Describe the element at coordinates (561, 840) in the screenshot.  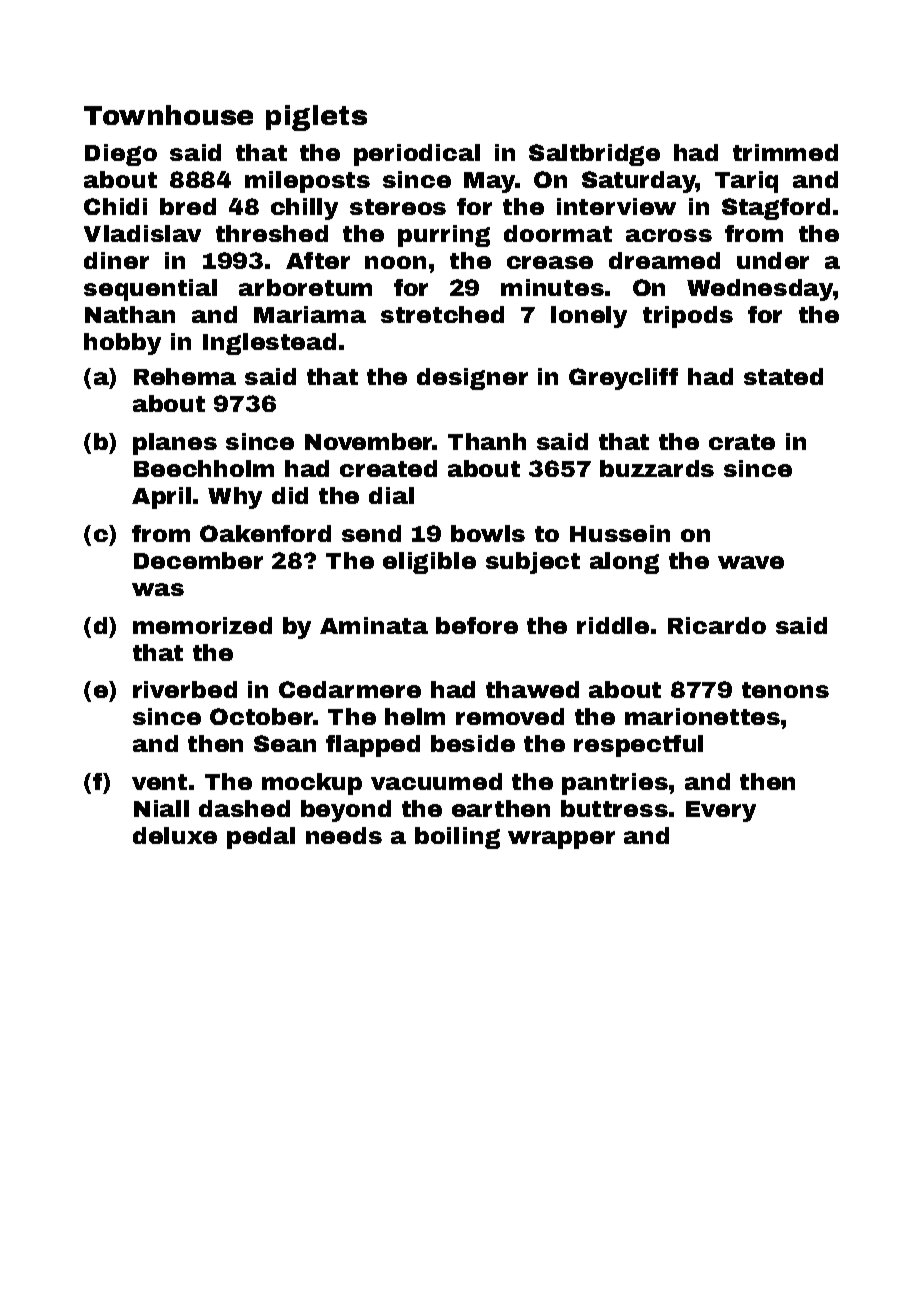
I see `wrapper` at that location.
